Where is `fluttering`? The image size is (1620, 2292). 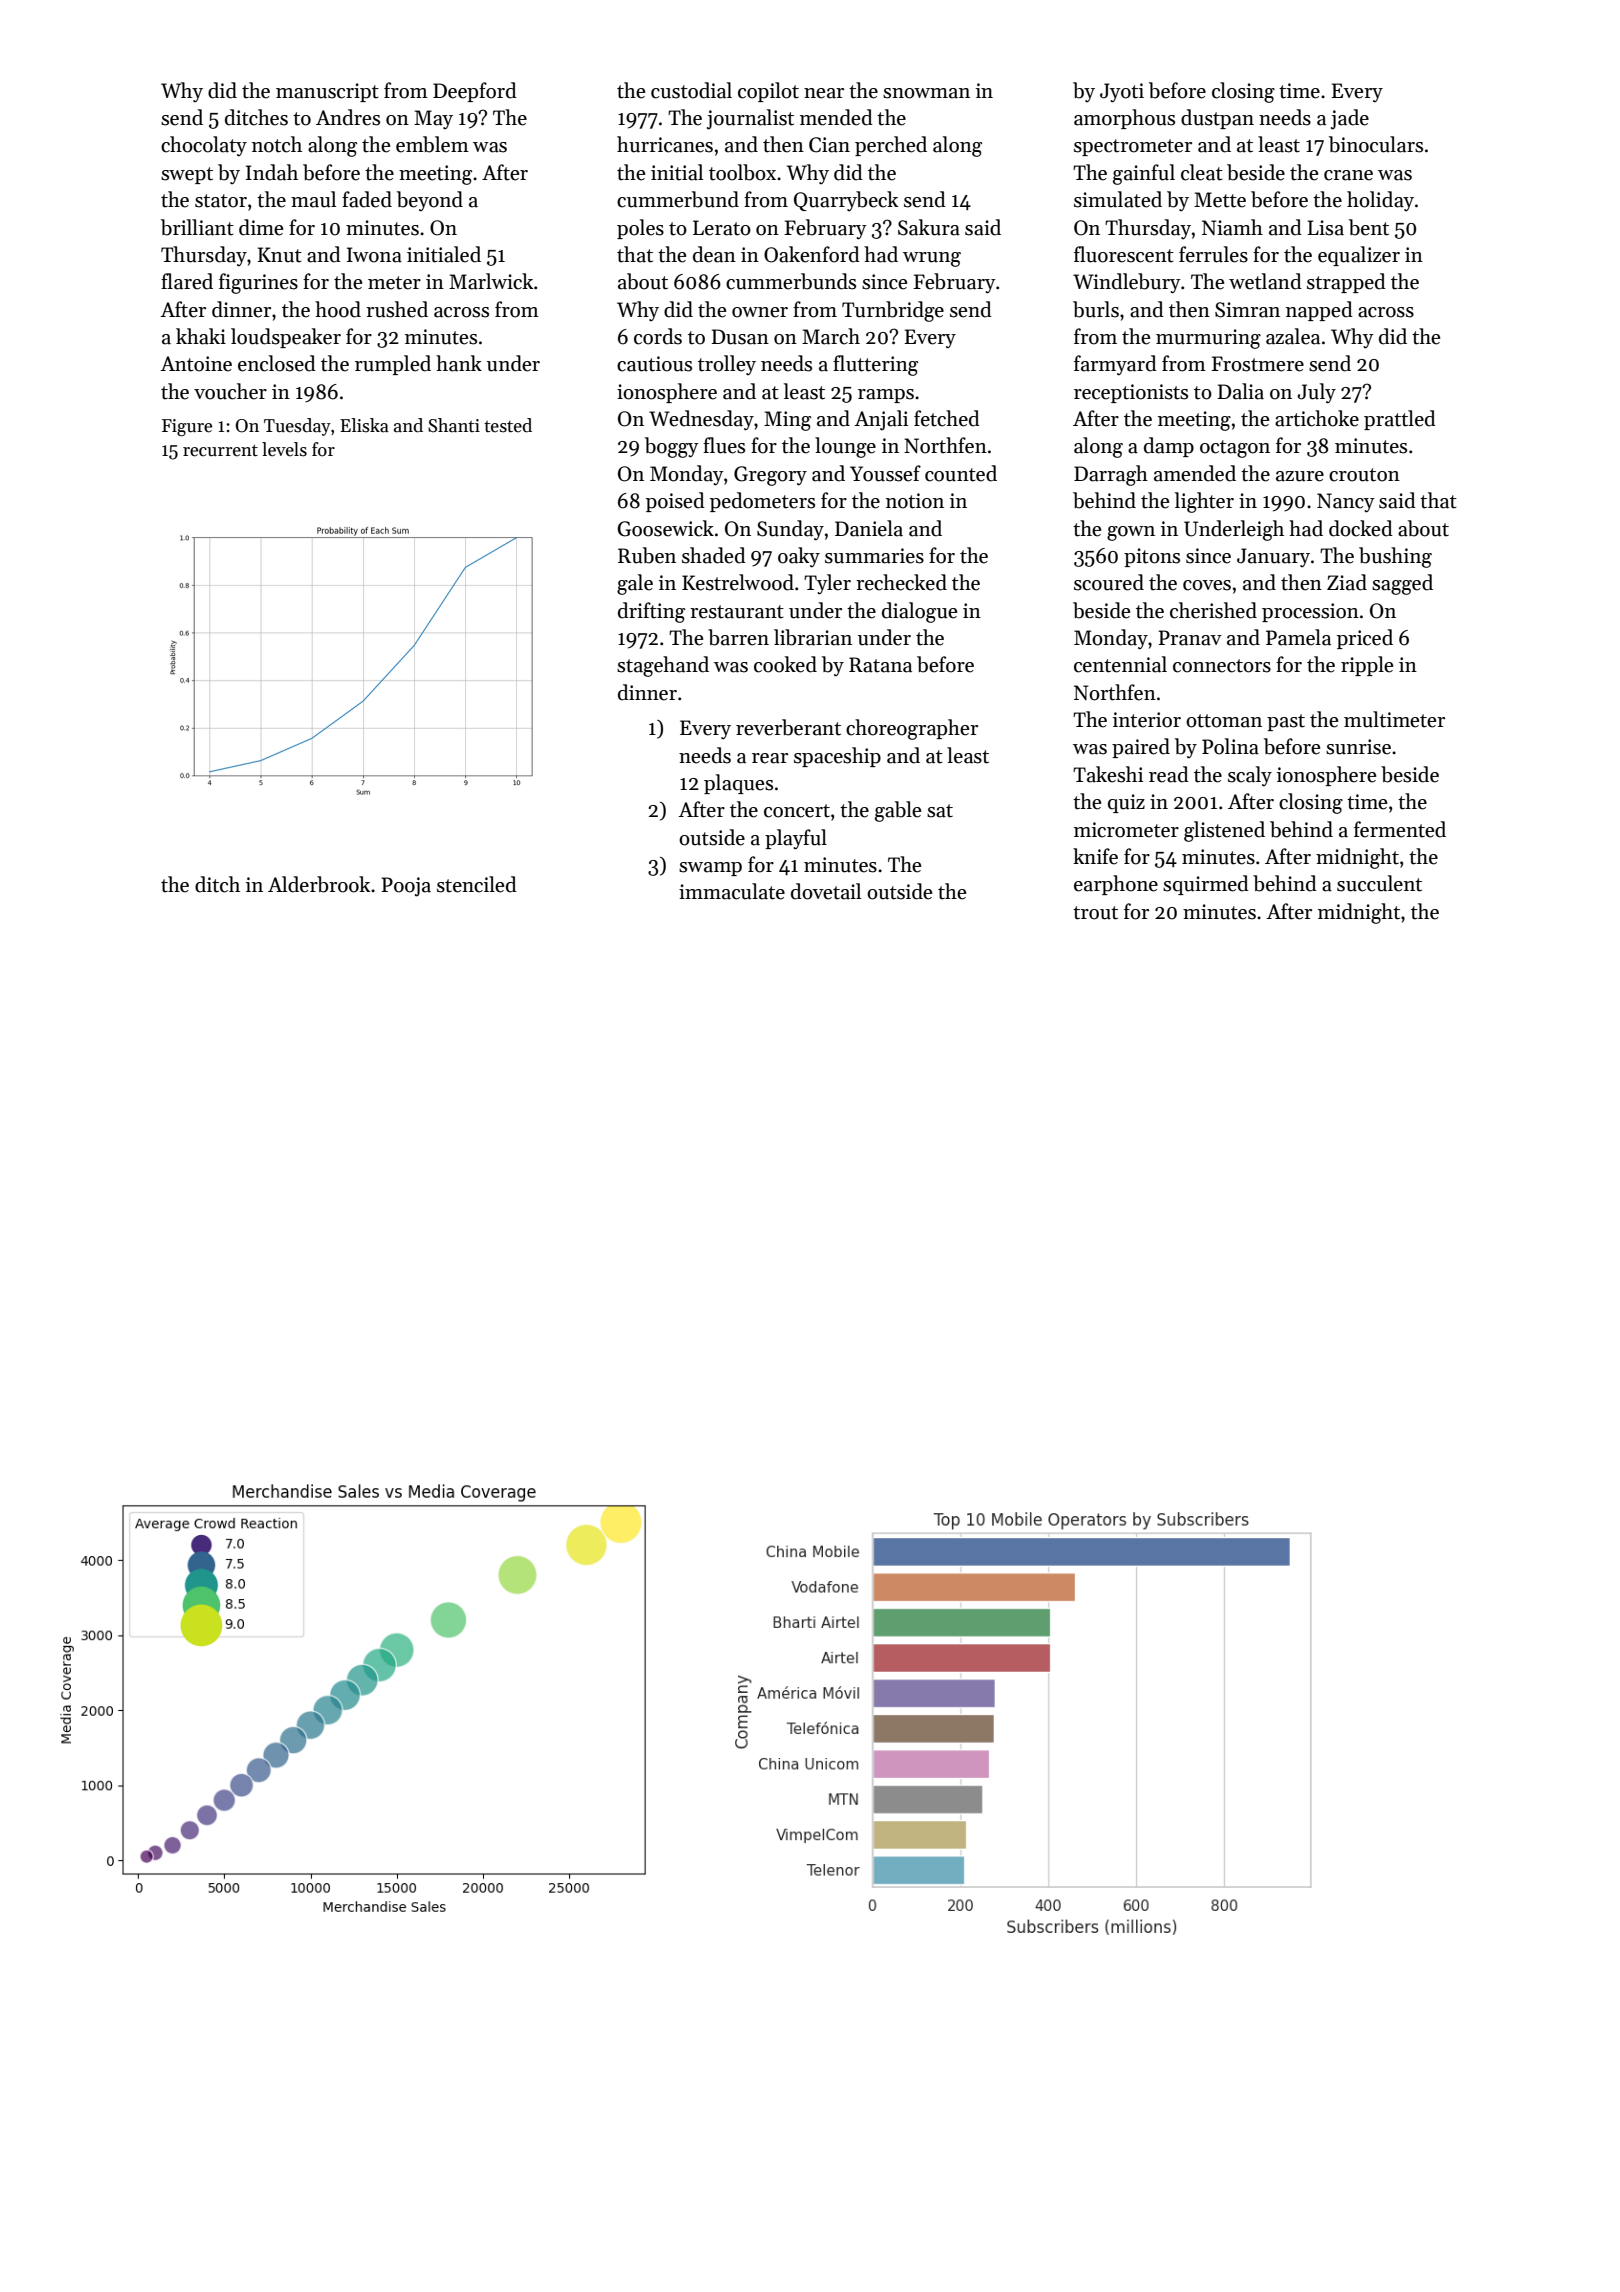 fluttering is located at coordinates (875, 365).
